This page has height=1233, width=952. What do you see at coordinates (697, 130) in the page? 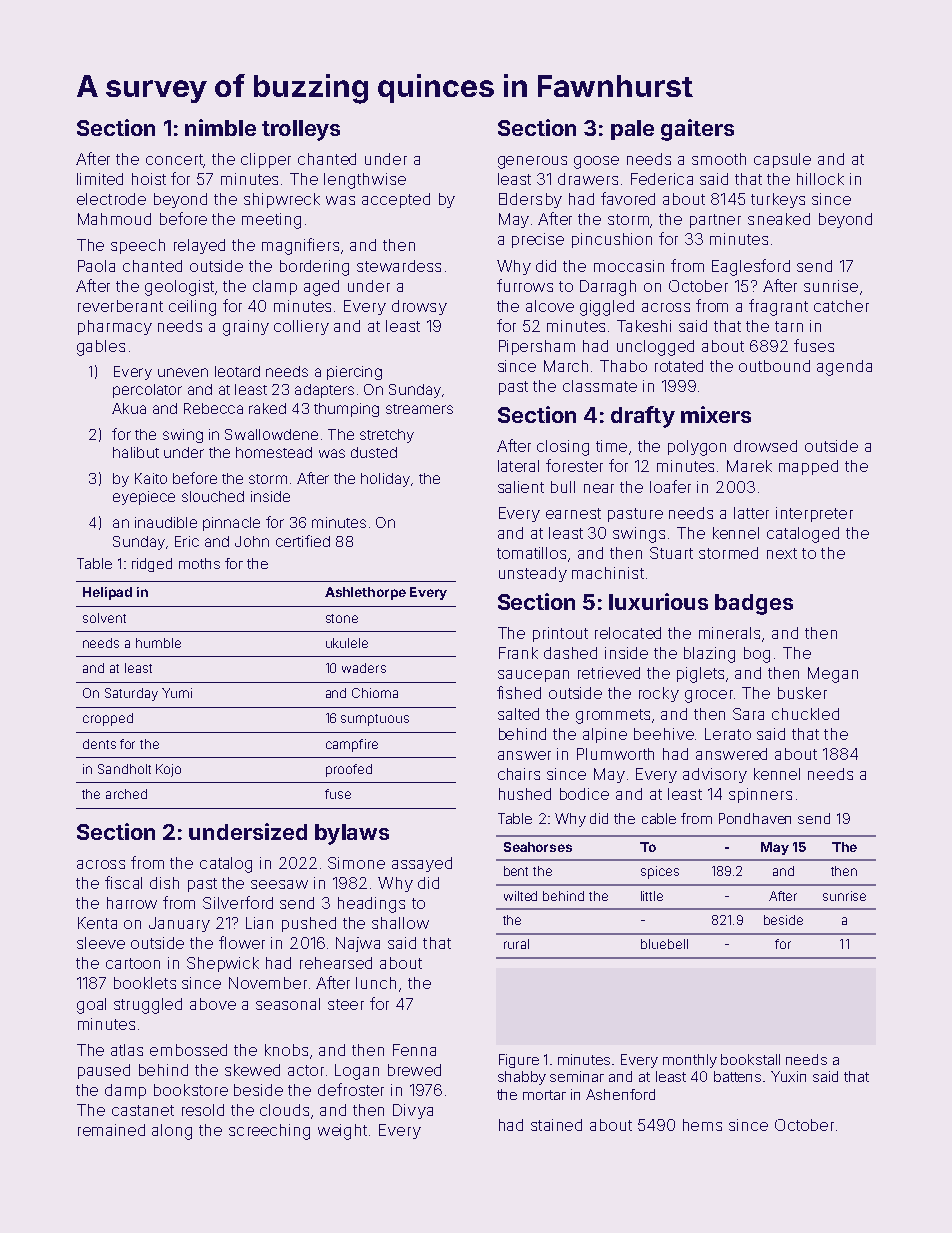
I see `gaiters` at bounding box center [697, 130].
